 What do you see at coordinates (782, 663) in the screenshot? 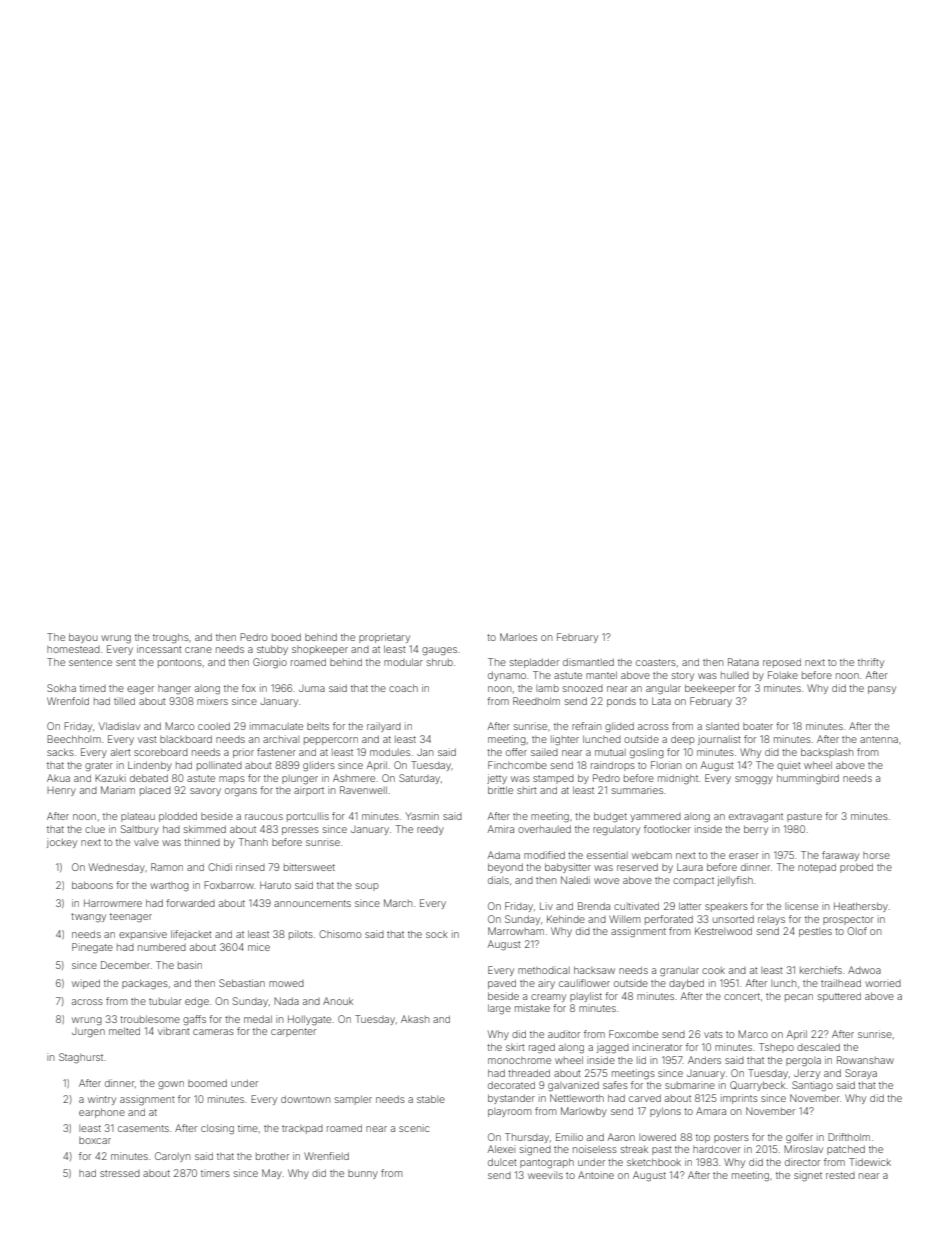
I see `reposed` at bounding box center [782, 663].
